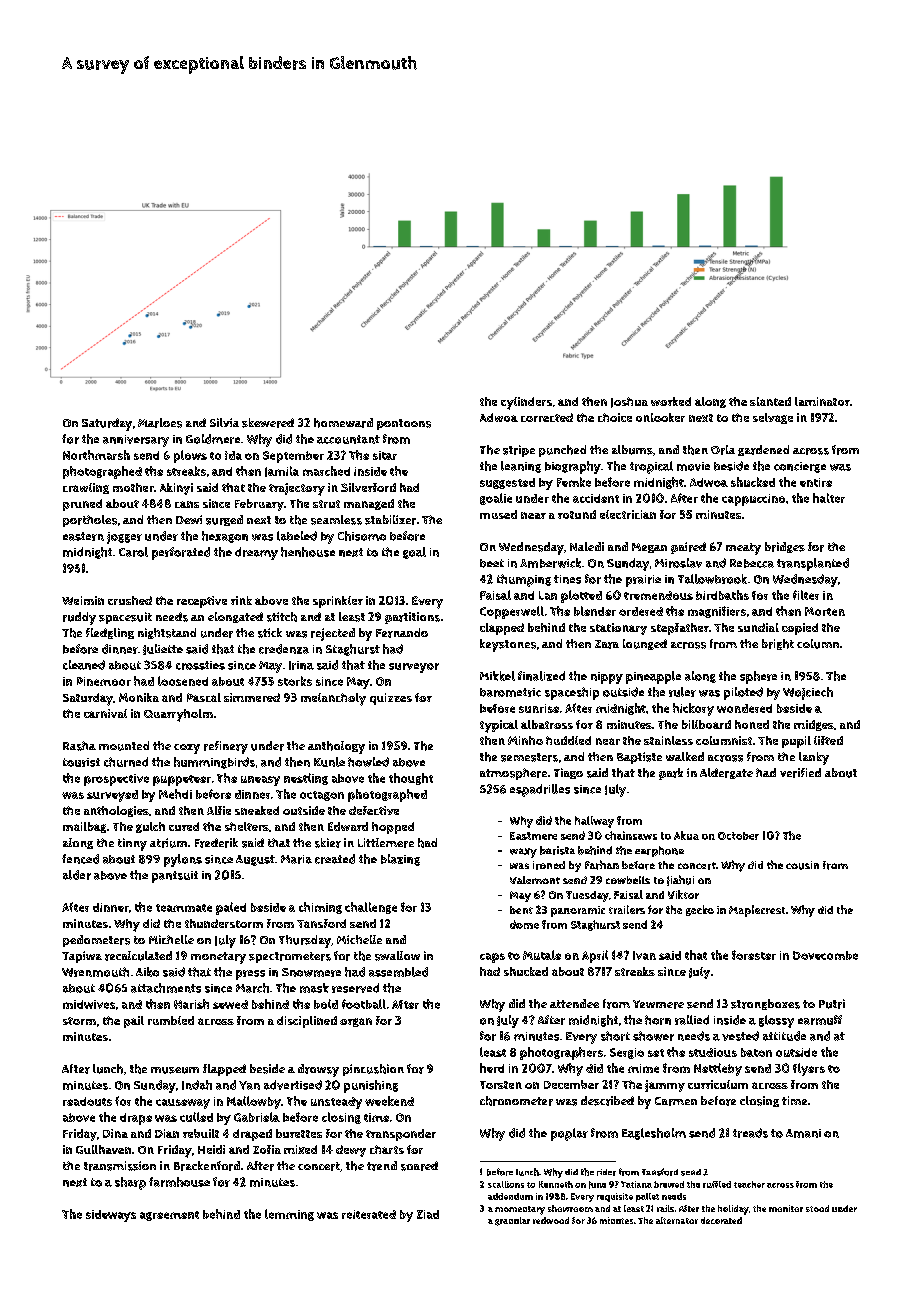  What do you see at coordinates (808, 693) in the image?
I see `Wojciech` at bounding box center [808, 693].
